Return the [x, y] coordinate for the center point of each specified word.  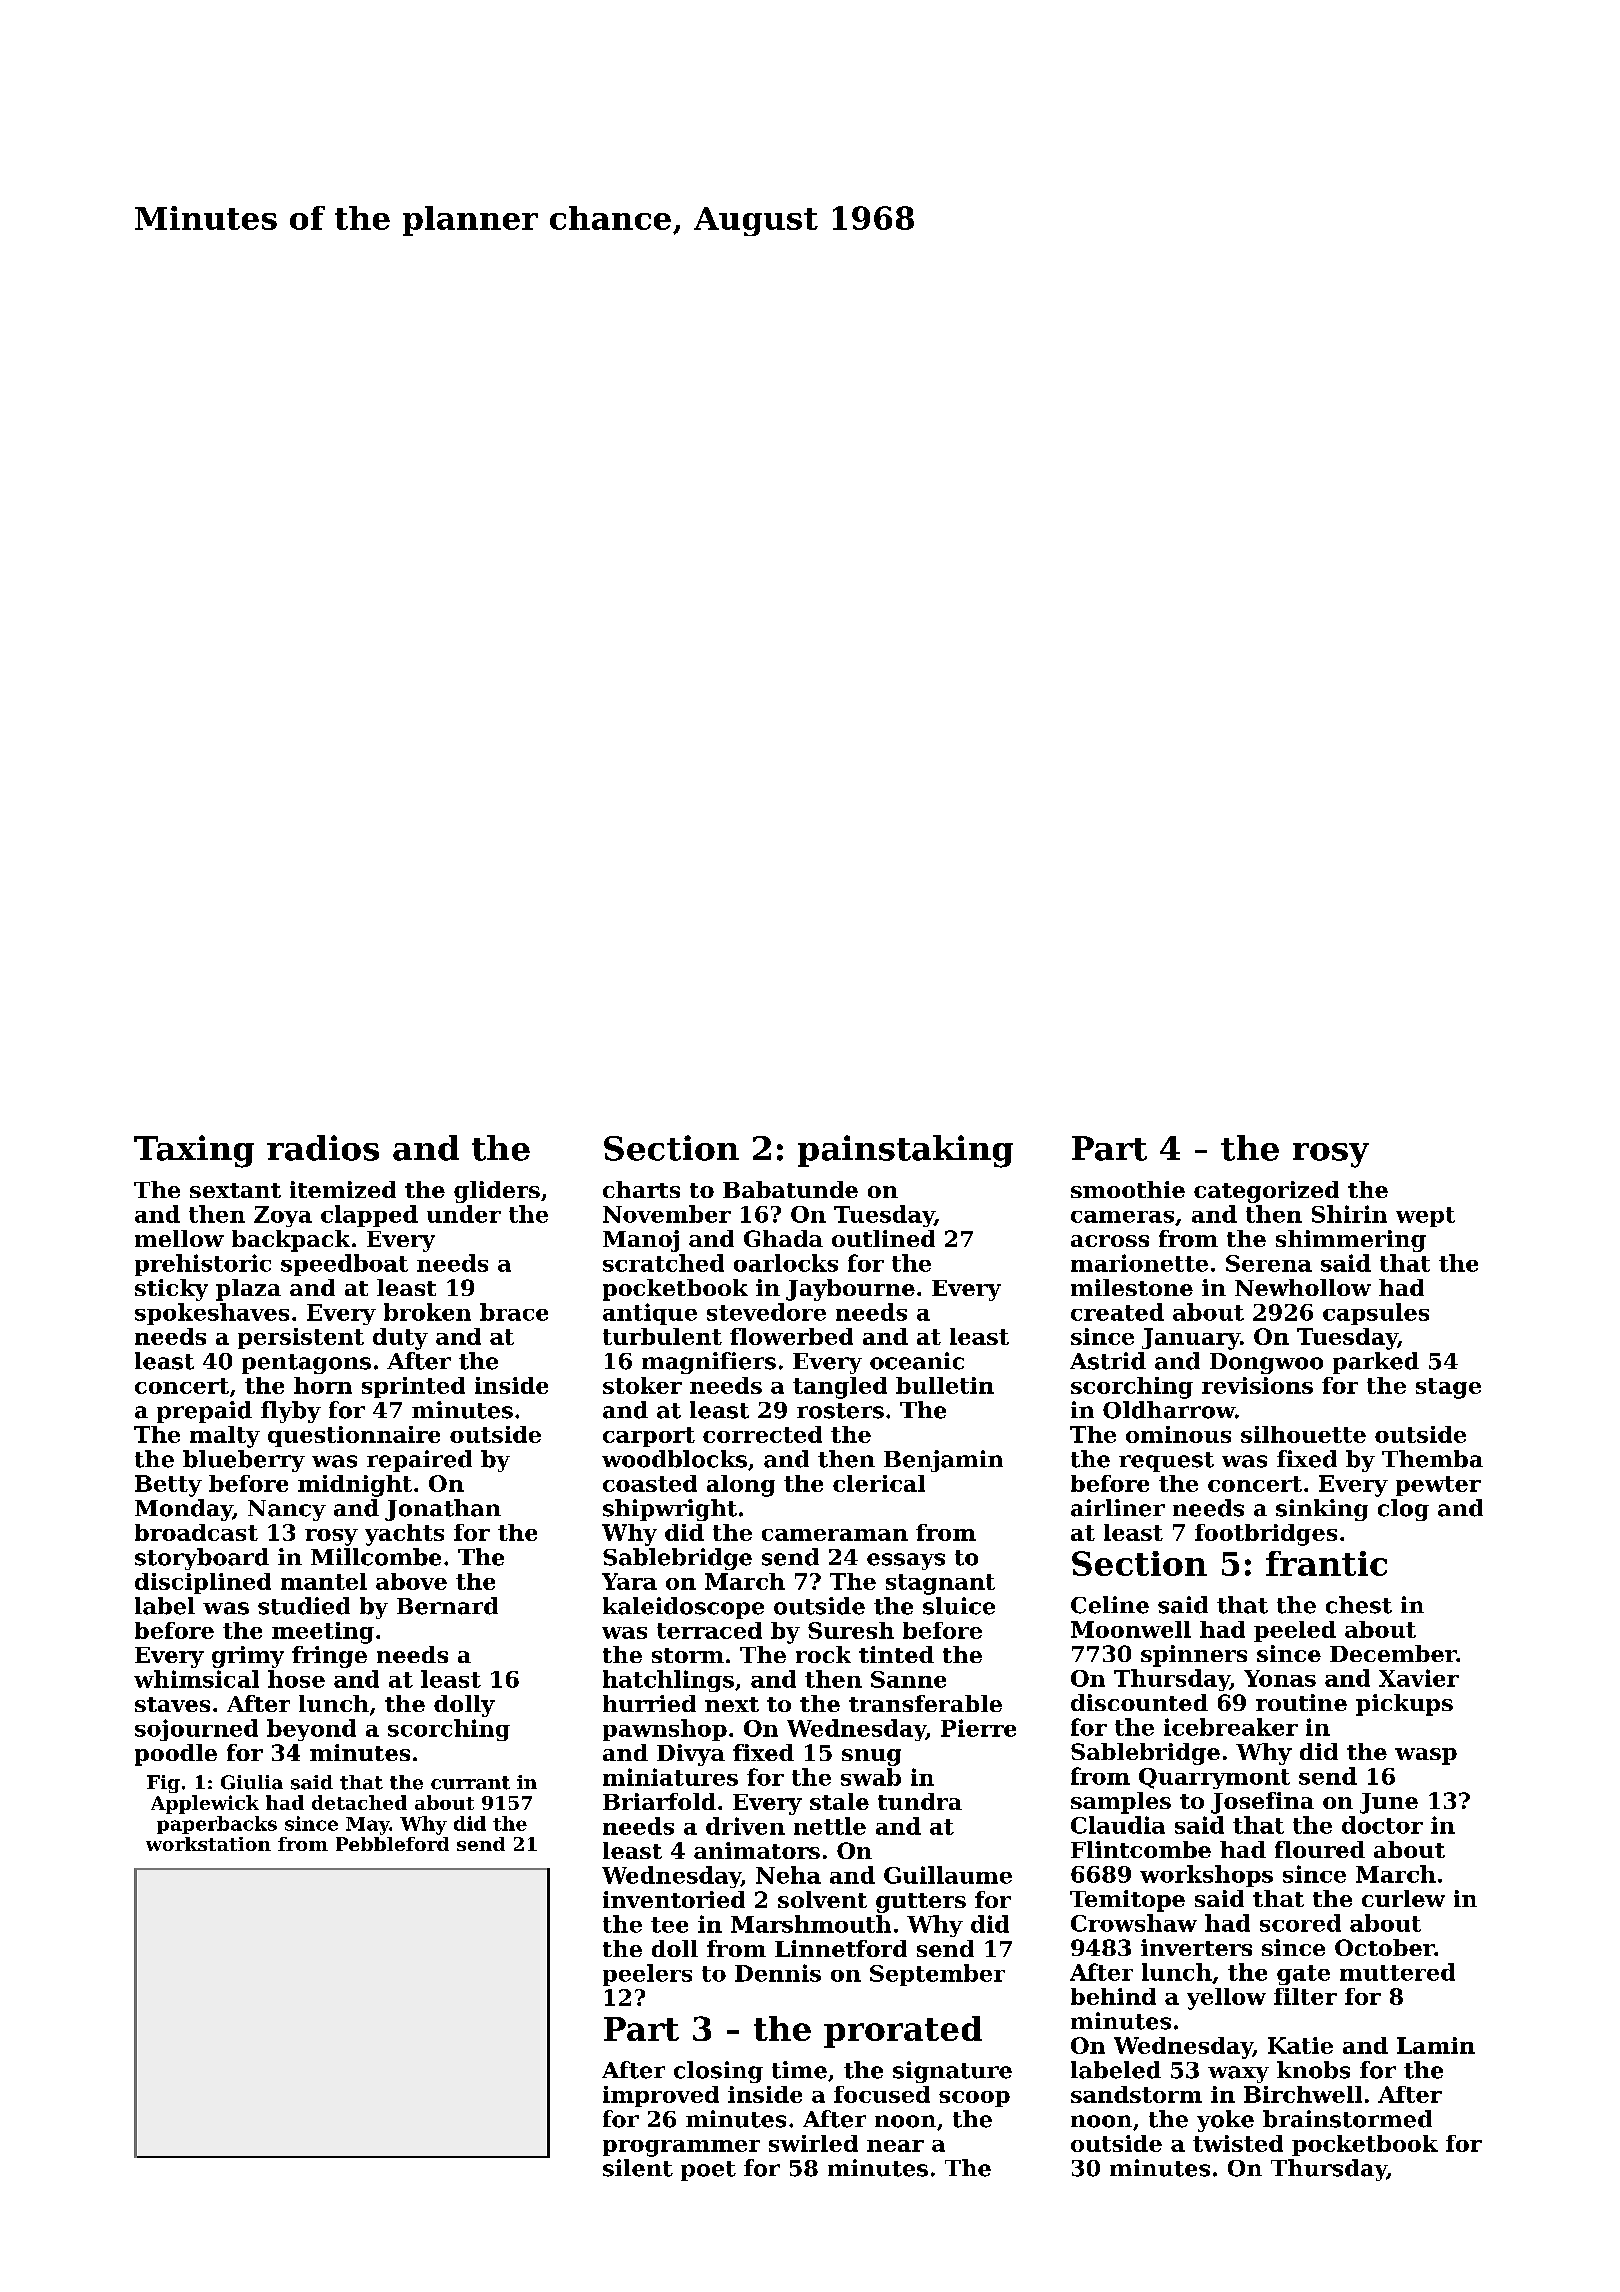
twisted [1238, 2143]
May [368, 1826]
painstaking [905, 1151]
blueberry [244, 1461]
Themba [1432, 1459]
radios [323, 1148]
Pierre [978, 1728]
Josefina [1262, 1803]
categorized [1266, 1192]
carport [649, 1437]
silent [638, 2168]
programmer [681, 2148]
